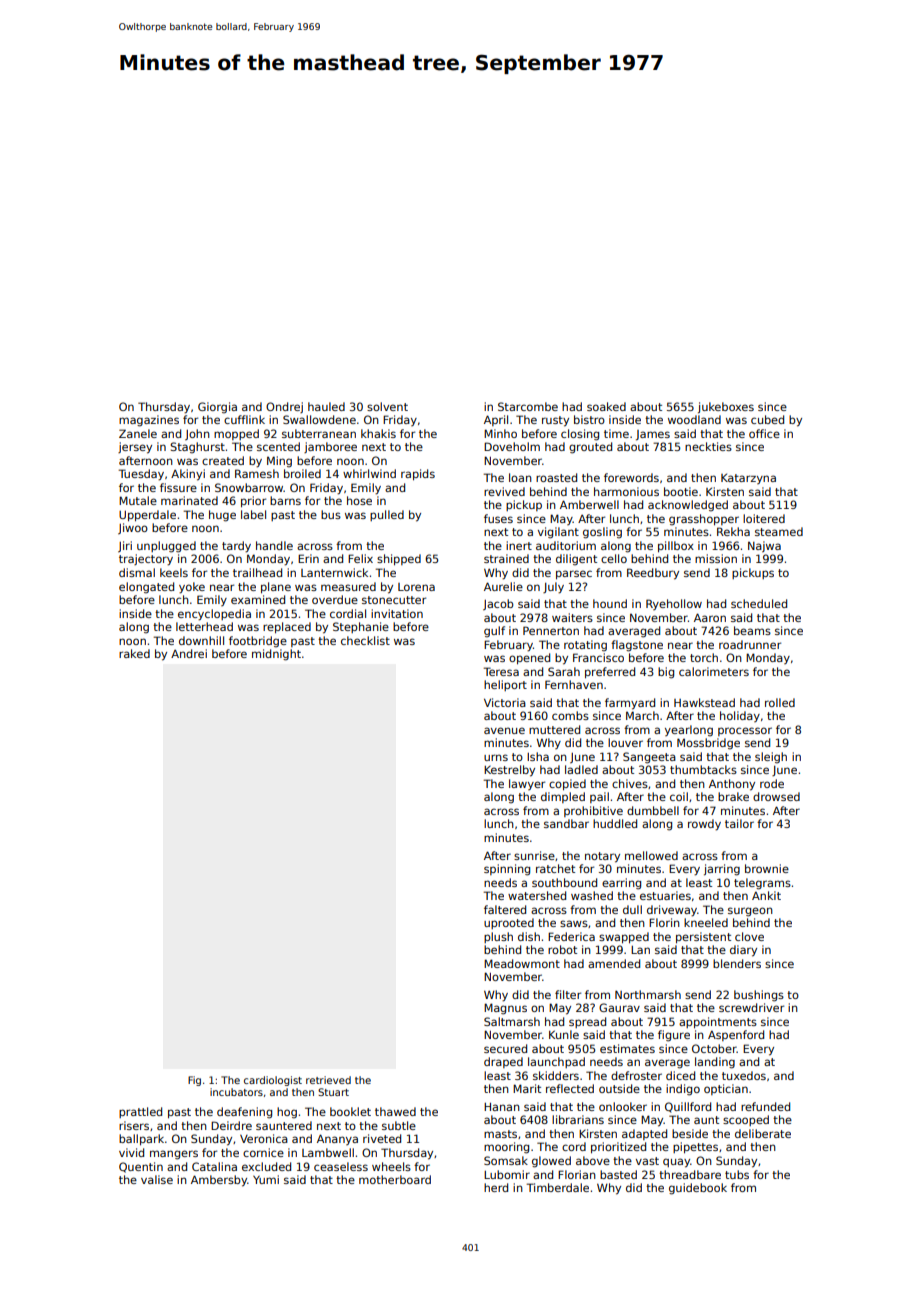 Image resolution: width=924 pixels, height=1308 pixels. I want to click on muttered, so click(554, 729).
